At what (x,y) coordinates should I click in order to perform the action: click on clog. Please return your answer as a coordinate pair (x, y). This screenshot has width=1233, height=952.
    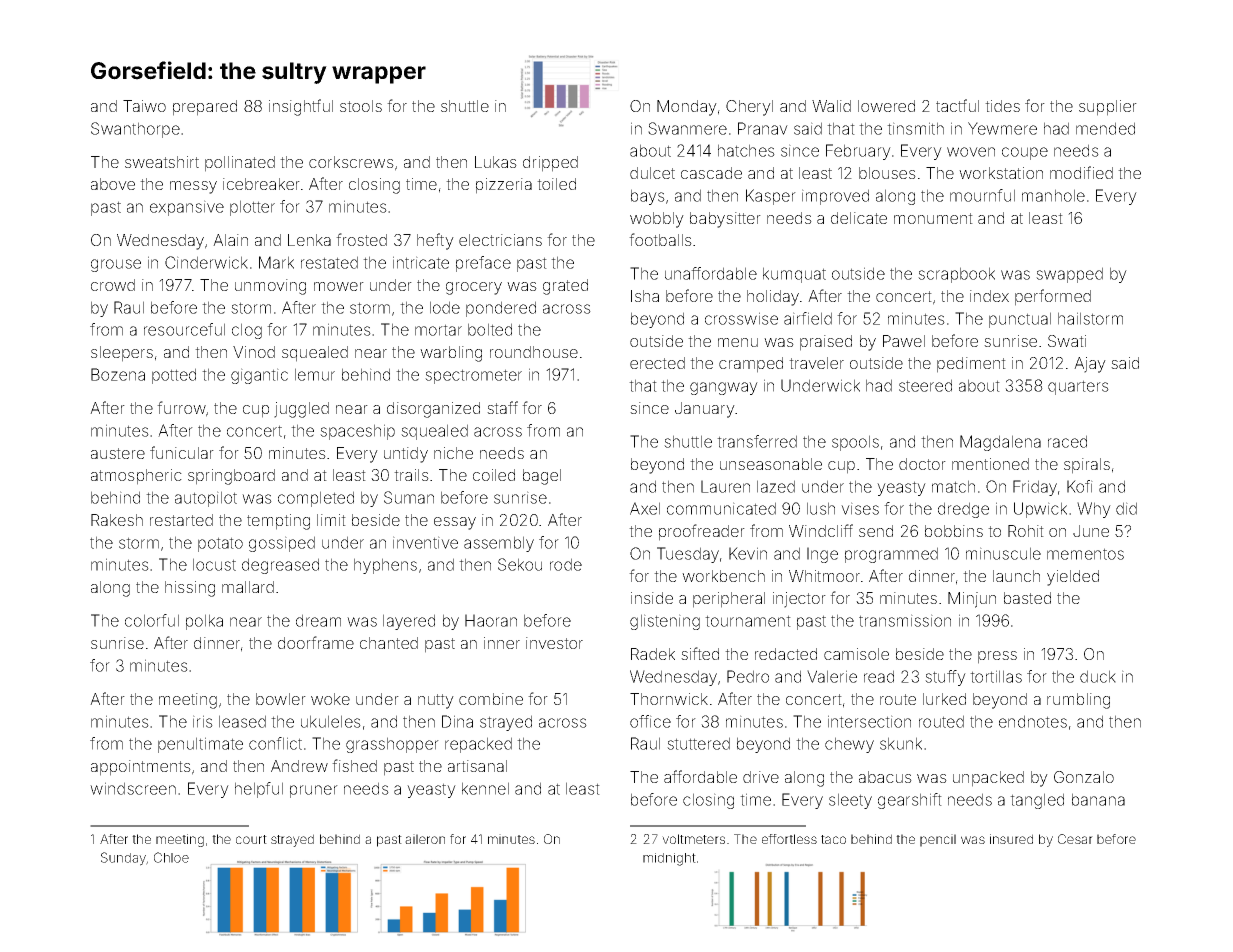
    Looking at the image, I should click on (247, 331).
